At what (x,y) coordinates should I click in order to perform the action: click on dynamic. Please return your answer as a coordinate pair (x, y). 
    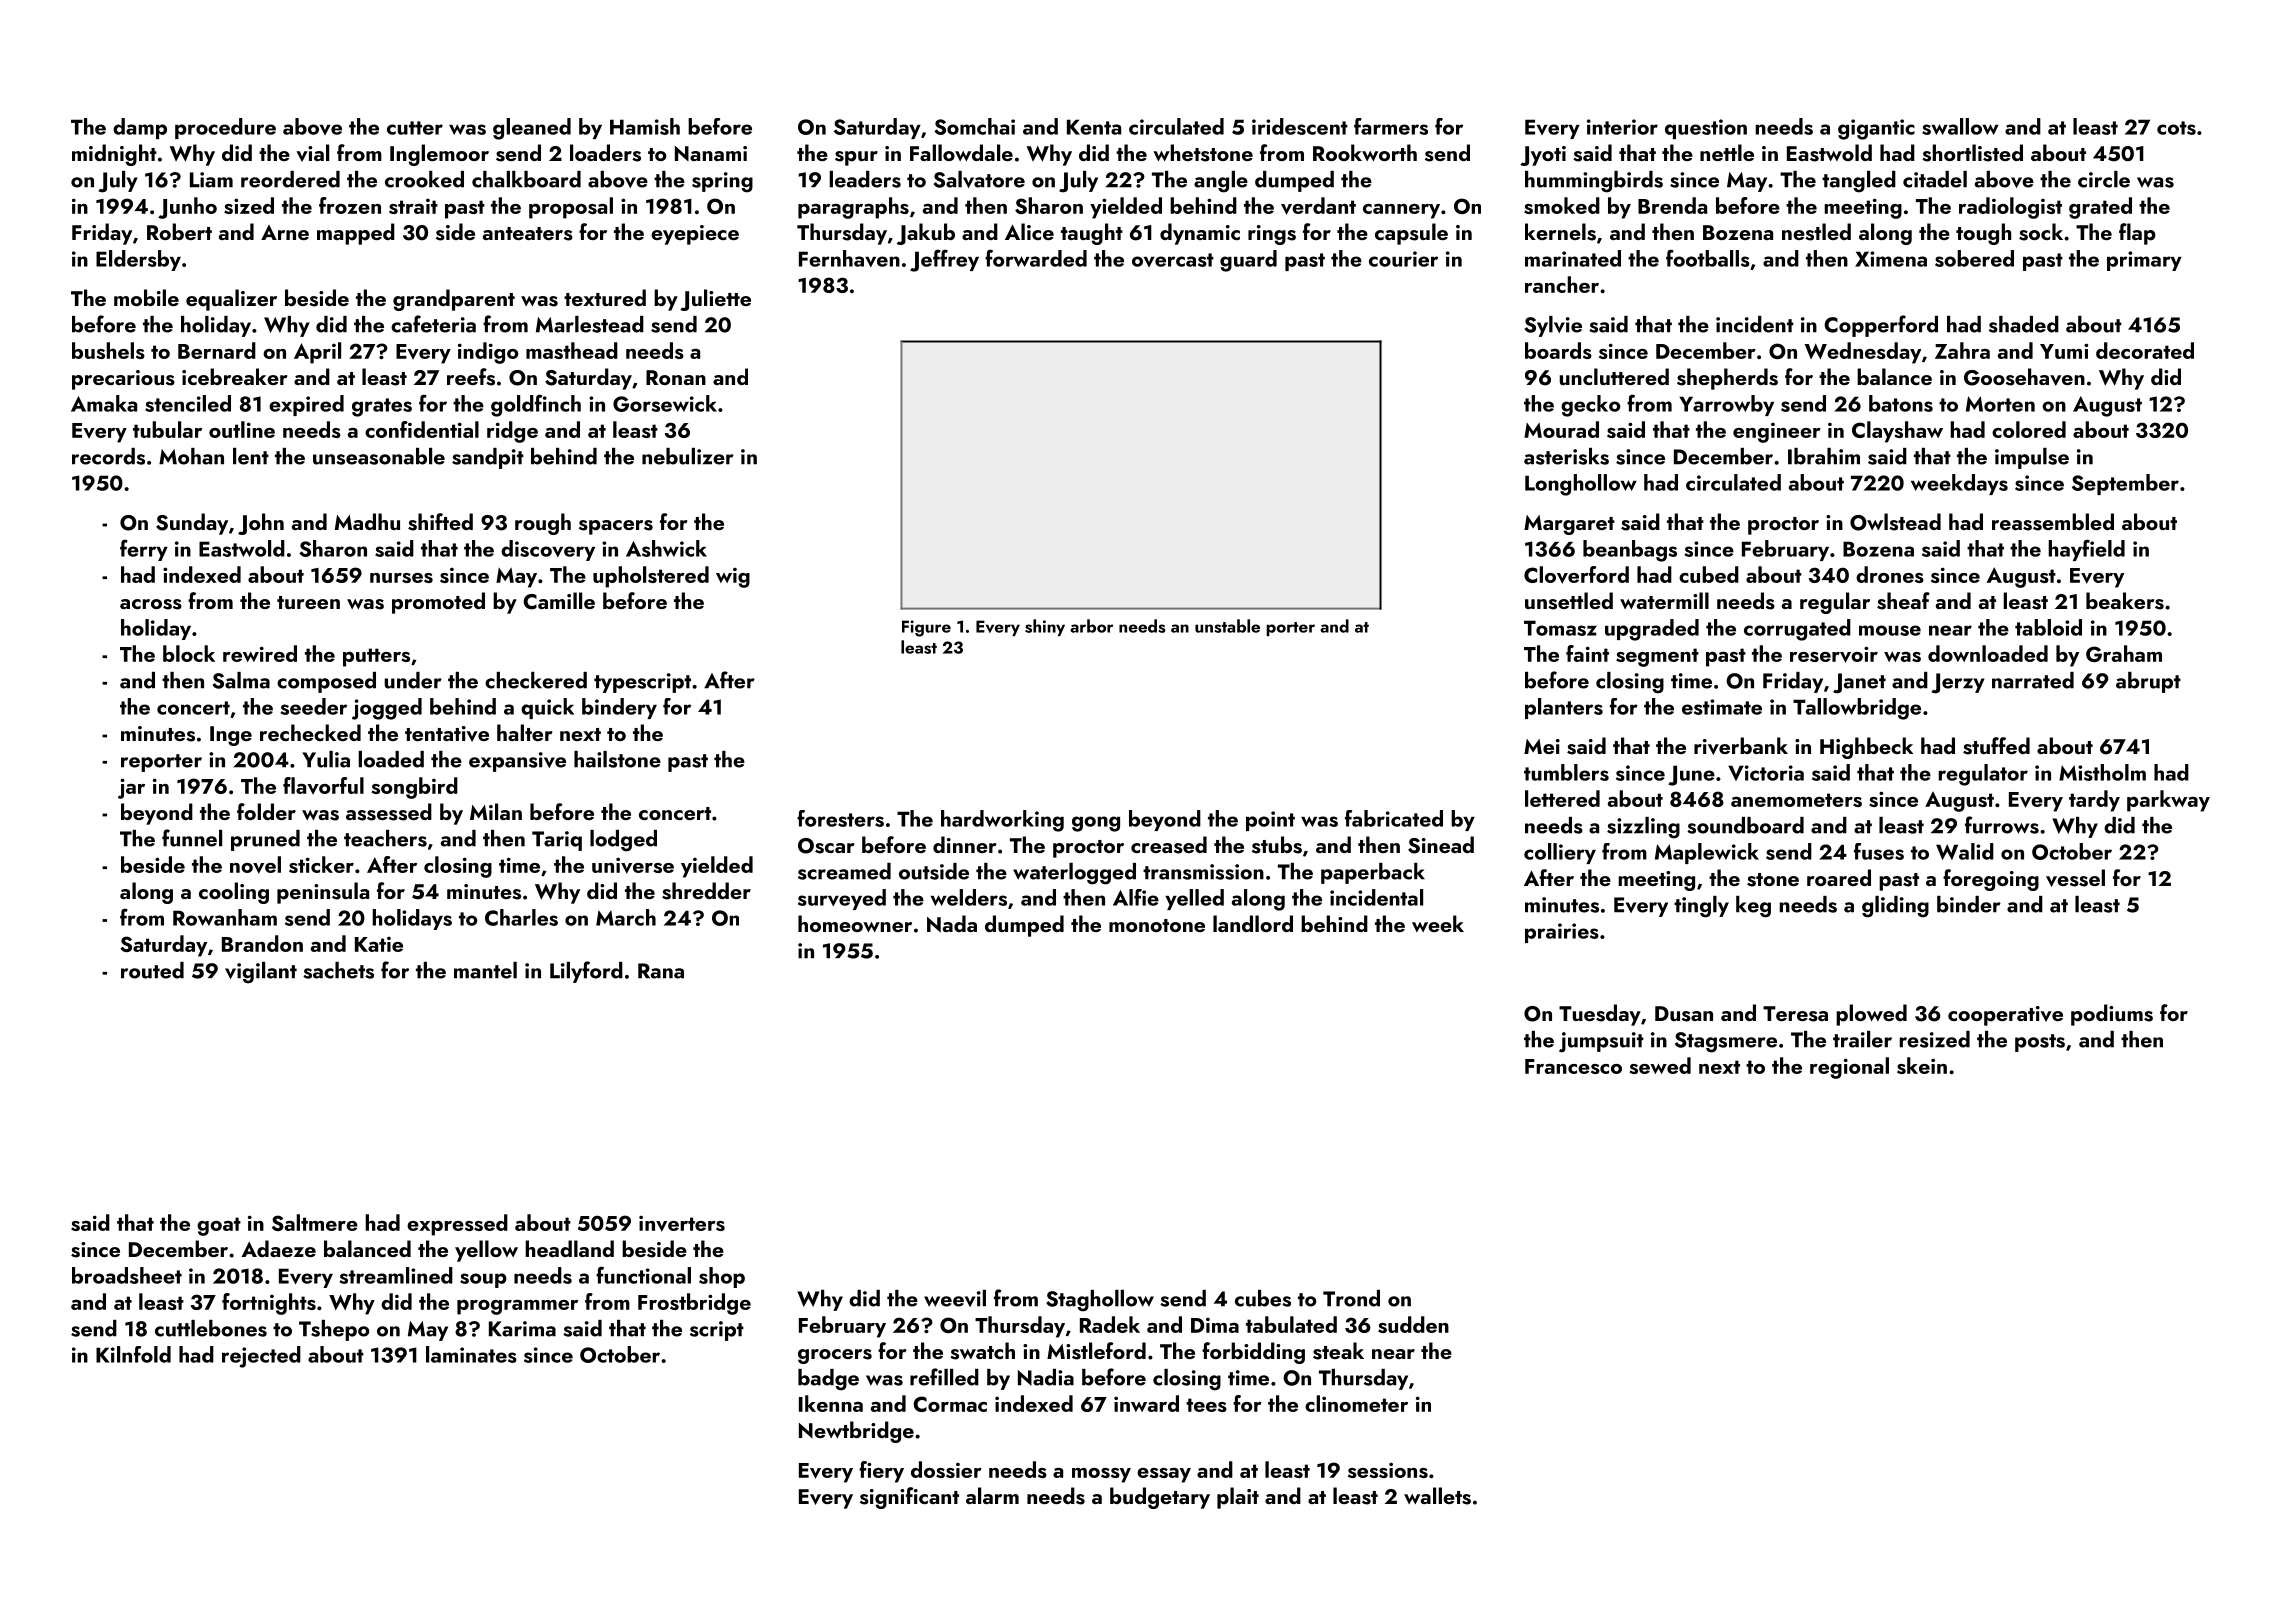
    Looking at the image, I should click on (1200, 234).
